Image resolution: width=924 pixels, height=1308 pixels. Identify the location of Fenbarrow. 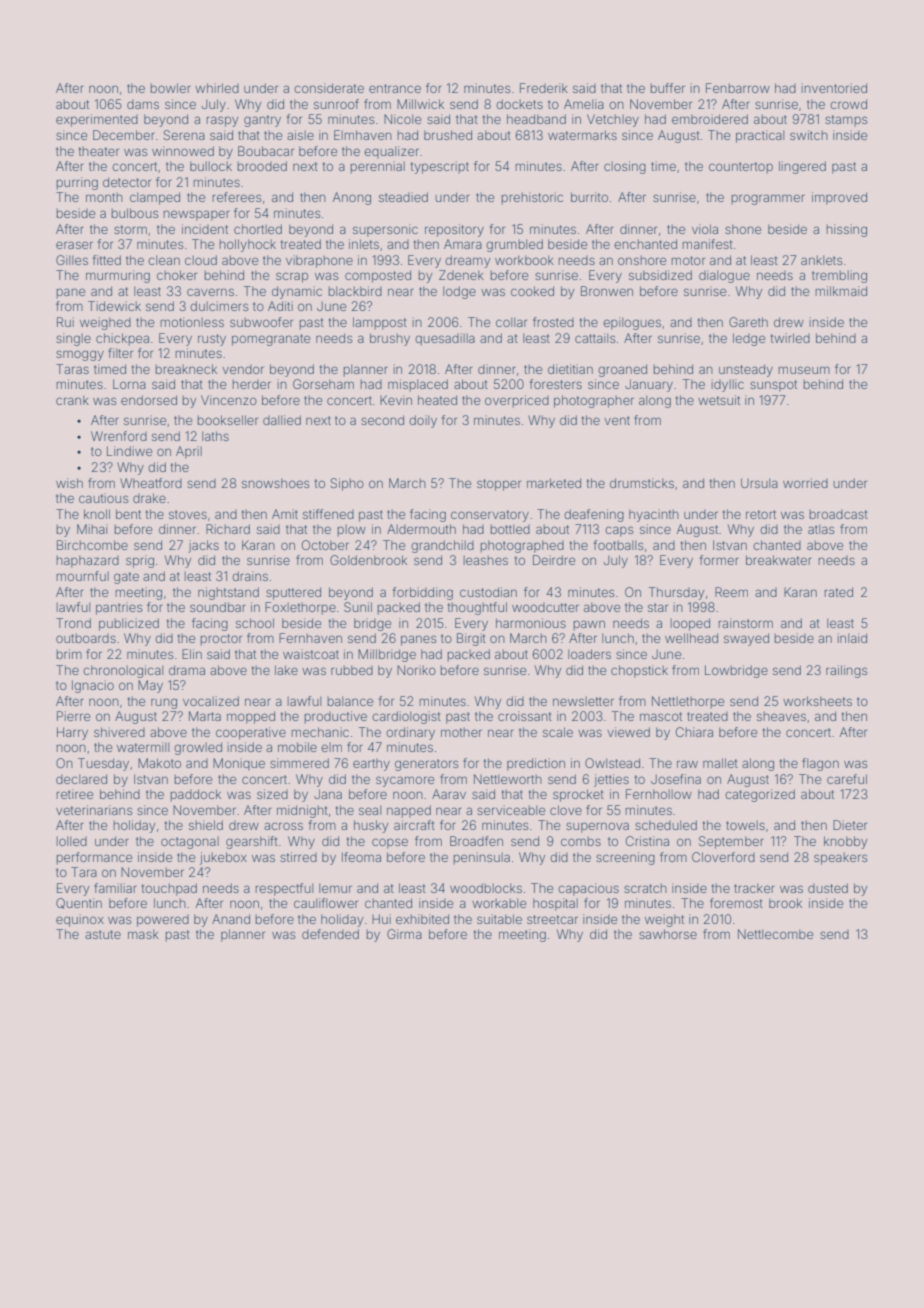
(738, 88).
